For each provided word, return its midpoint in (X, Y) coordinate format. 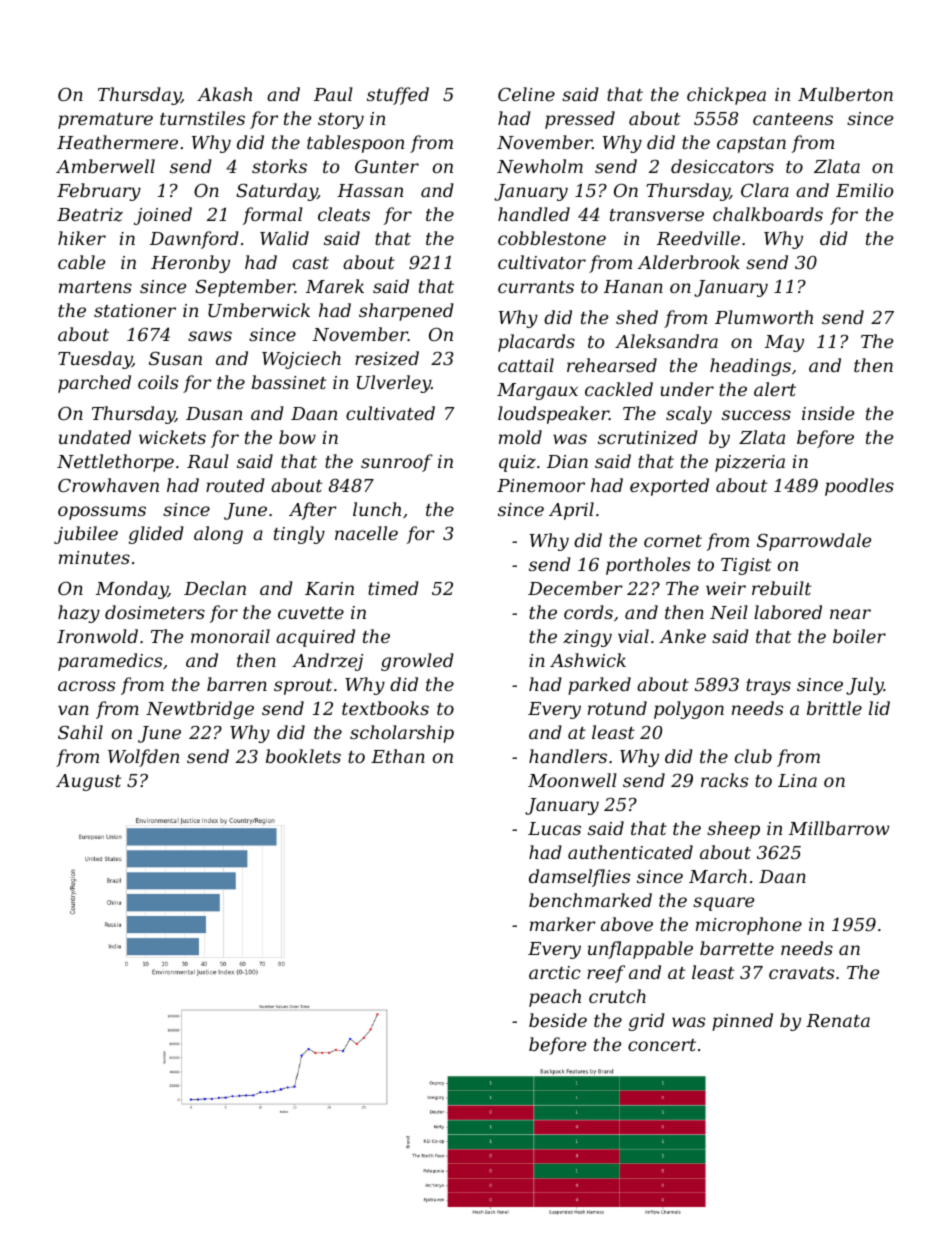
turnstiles (202, 118)
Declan (215, 588)
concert (662, 1045)
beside (558, 1020)
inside (828, 413)
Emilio (864, 190)
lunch (377, 509)
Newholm (540, 166)
